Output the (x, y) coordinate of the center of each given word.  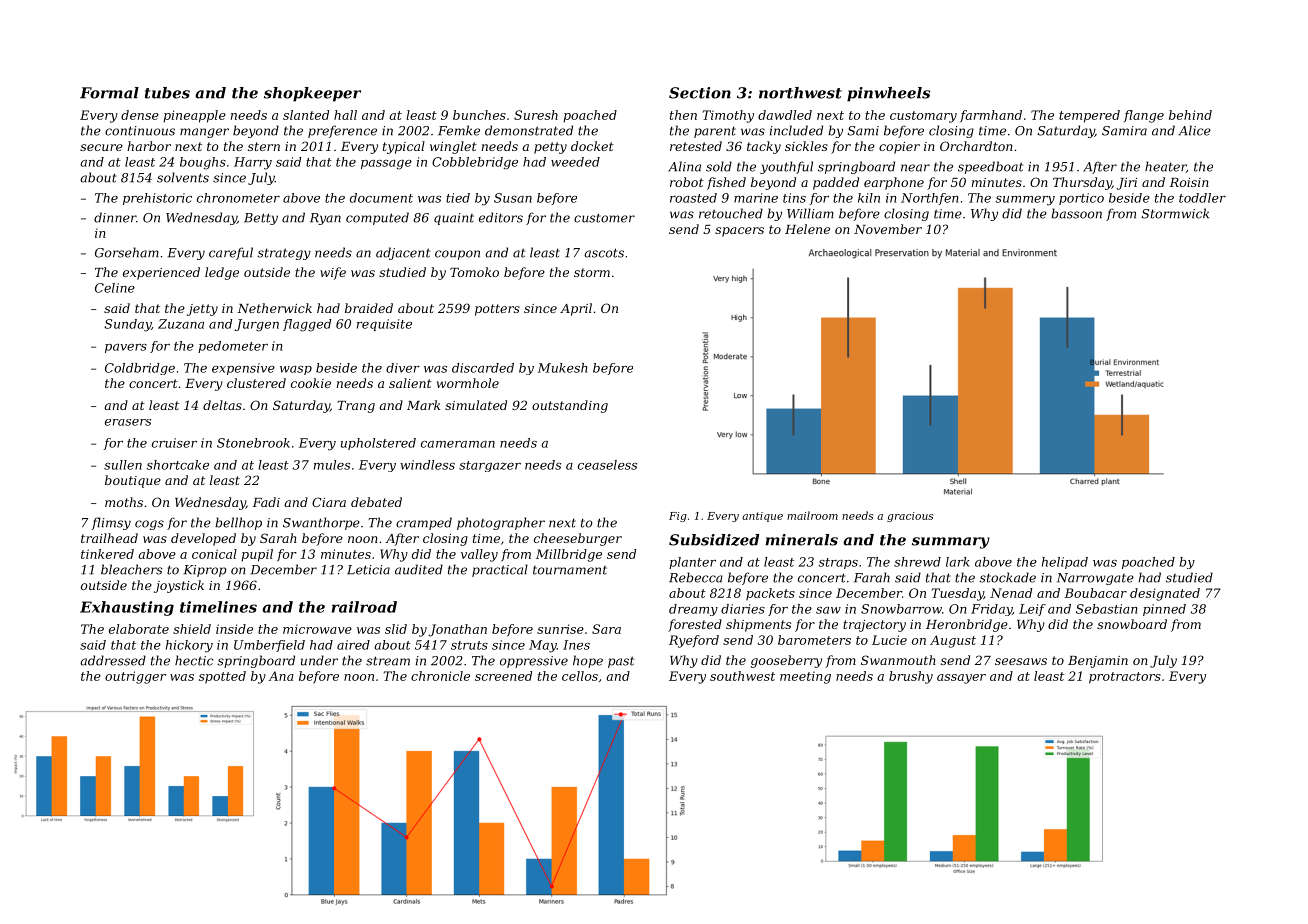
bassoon (1076, 213)
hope (588, 661)
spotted (222, 677)
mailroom (812, 515)
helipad (1065, 563)
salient (410, 383)
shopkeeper (312, 94)
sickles (806, 146)
